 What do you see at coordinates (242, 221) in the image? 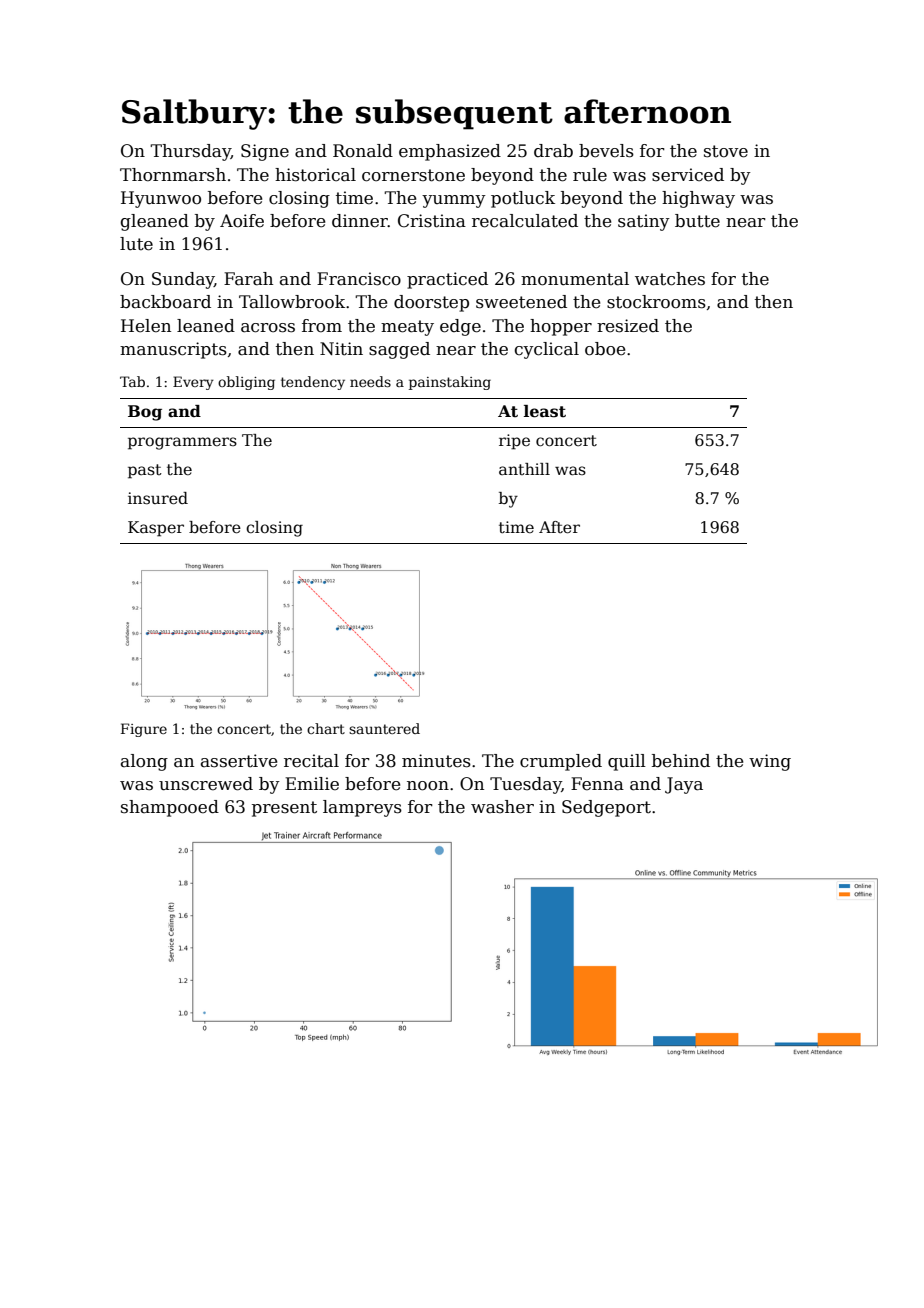
I see `Aoife` at bounding box center [242, 221].
